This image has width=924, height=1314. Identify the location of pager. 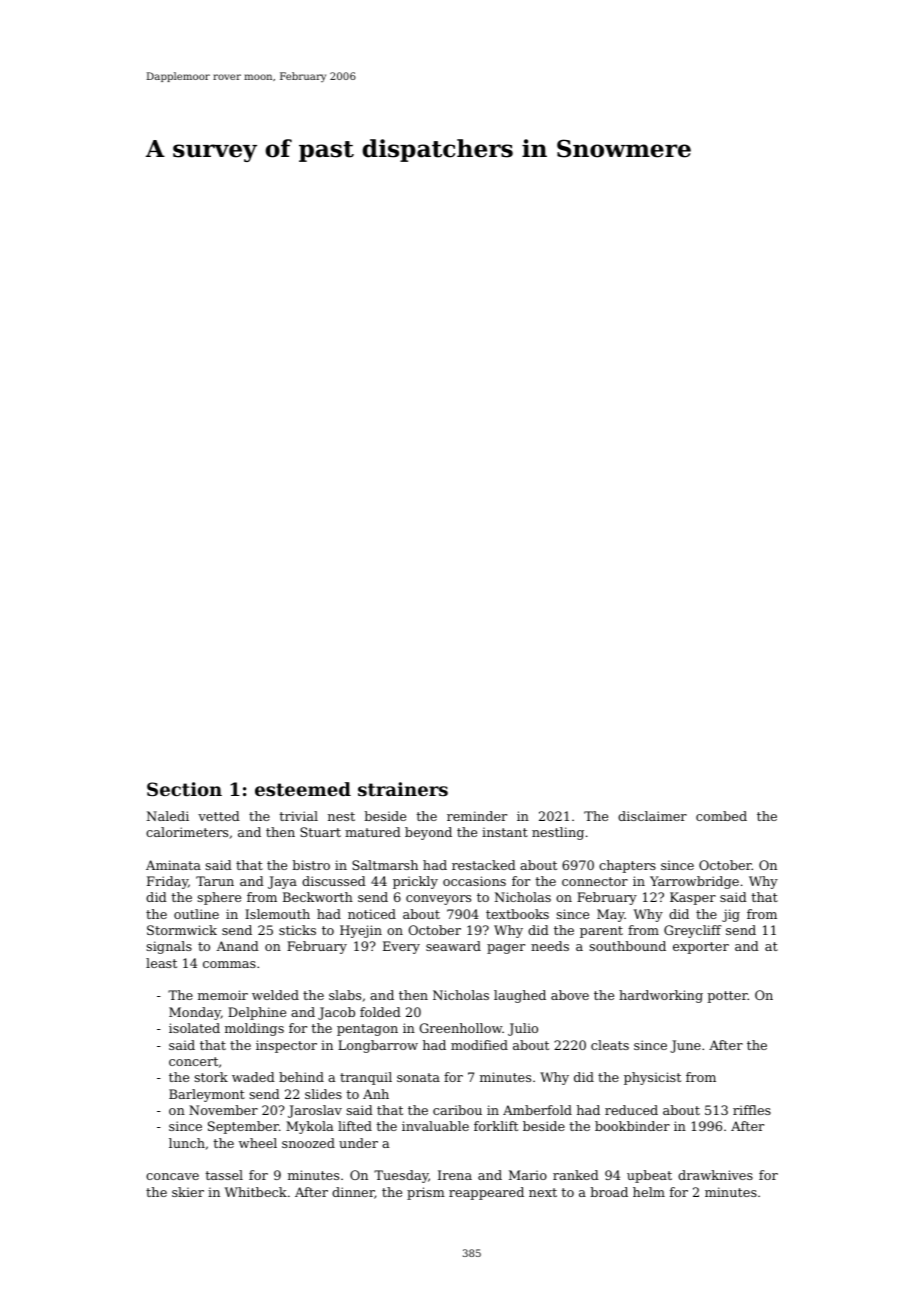
(506, 949).
